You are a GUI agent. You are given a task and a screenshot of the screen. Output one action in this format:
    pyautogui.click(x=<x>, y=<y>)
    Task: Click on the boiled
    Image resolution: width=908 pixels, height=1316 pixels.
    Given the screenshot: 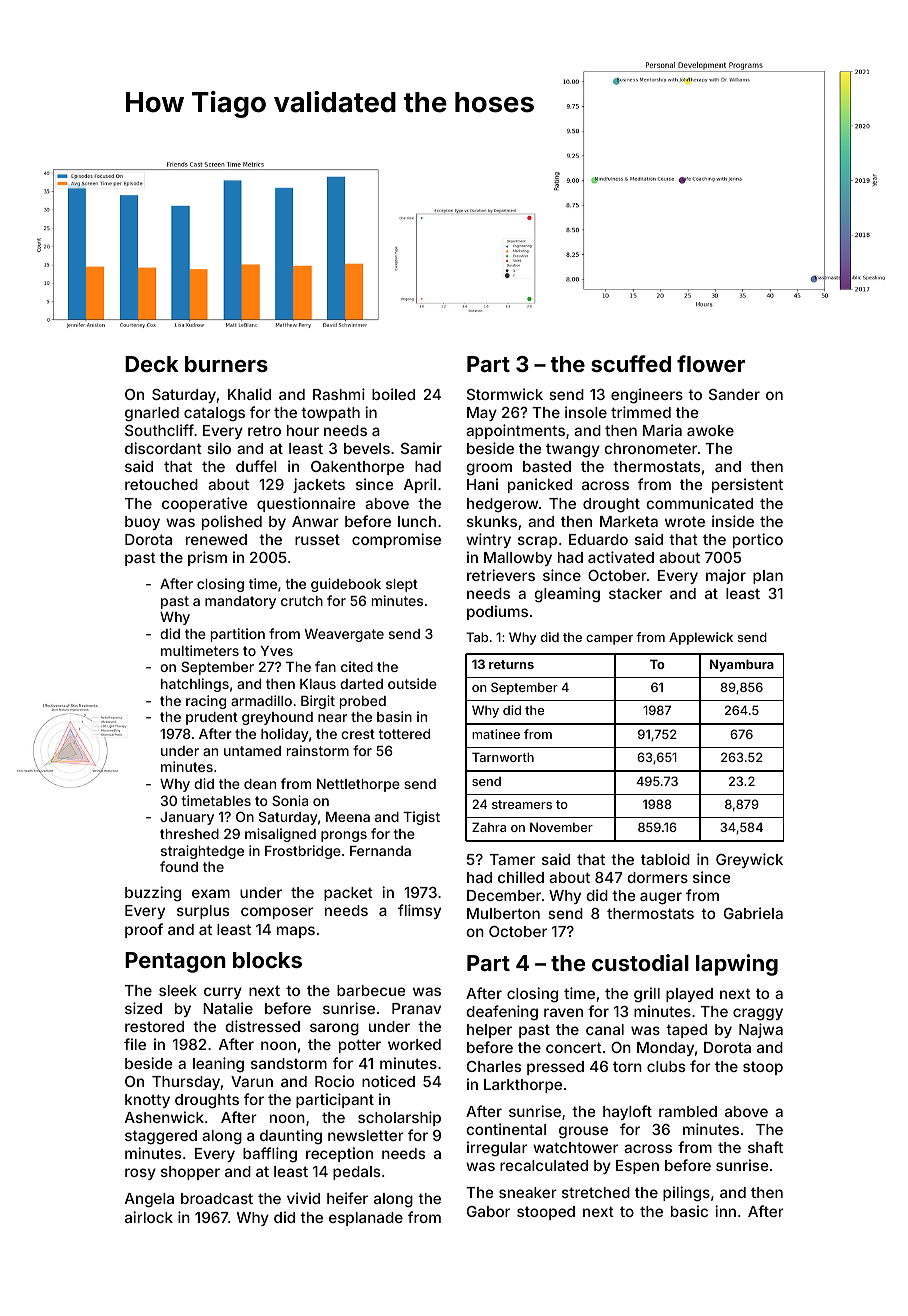 What is the action you would take?
    pyautogui.click(x=393, y=394)
